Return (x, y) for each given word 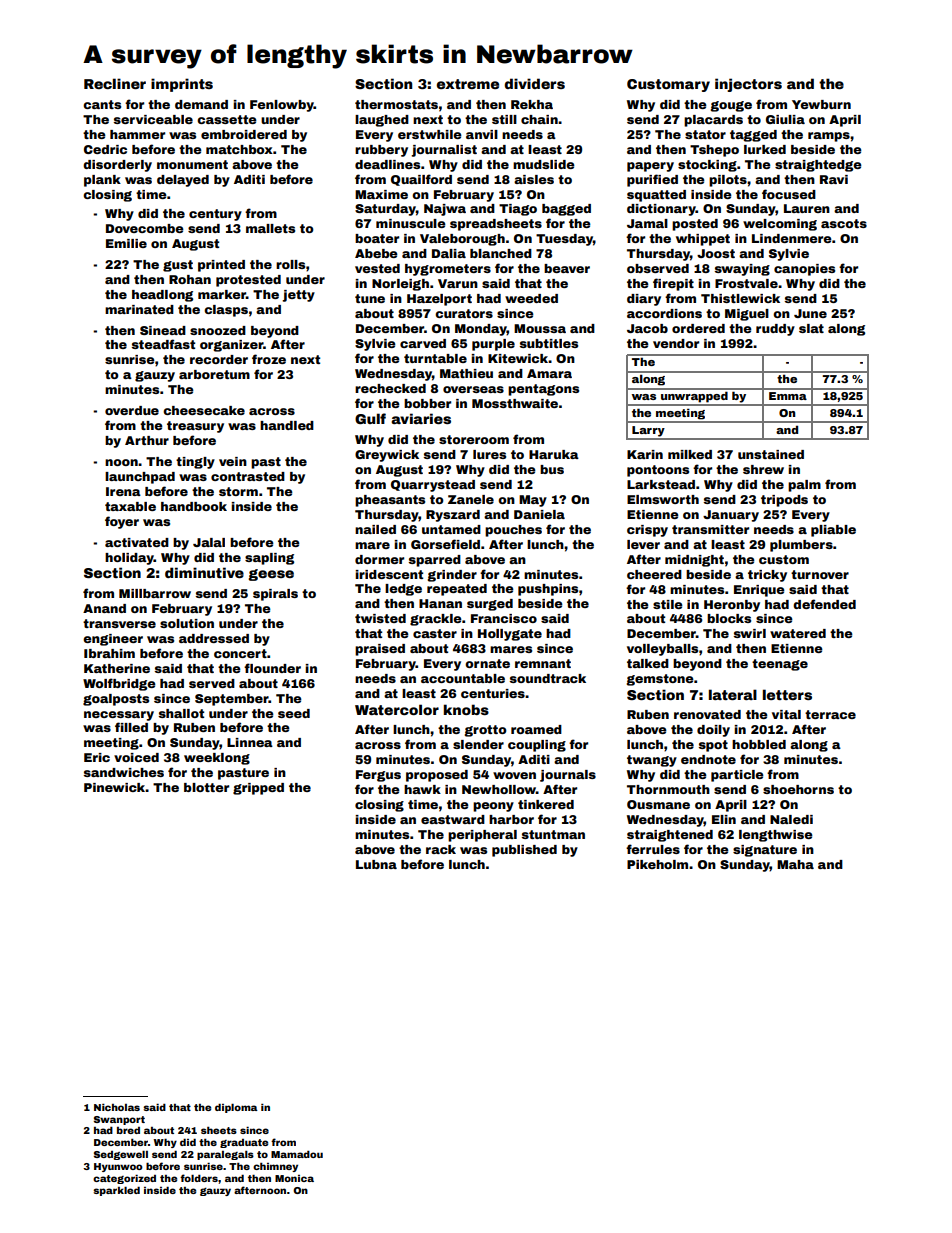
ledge (403, 590)
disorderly (117, 166)
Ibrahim (109, 653)
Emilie (126, 243)
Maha (795, 864)
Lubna (376, 864)
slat (811, 328)
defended (824, 604)
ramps (829, 137)
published (524, 851)
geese (271, 575)
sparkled (116, 1191)
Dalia (449, 253)
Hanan (440, 603)
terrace (830, 714)
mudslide (544, 164)
